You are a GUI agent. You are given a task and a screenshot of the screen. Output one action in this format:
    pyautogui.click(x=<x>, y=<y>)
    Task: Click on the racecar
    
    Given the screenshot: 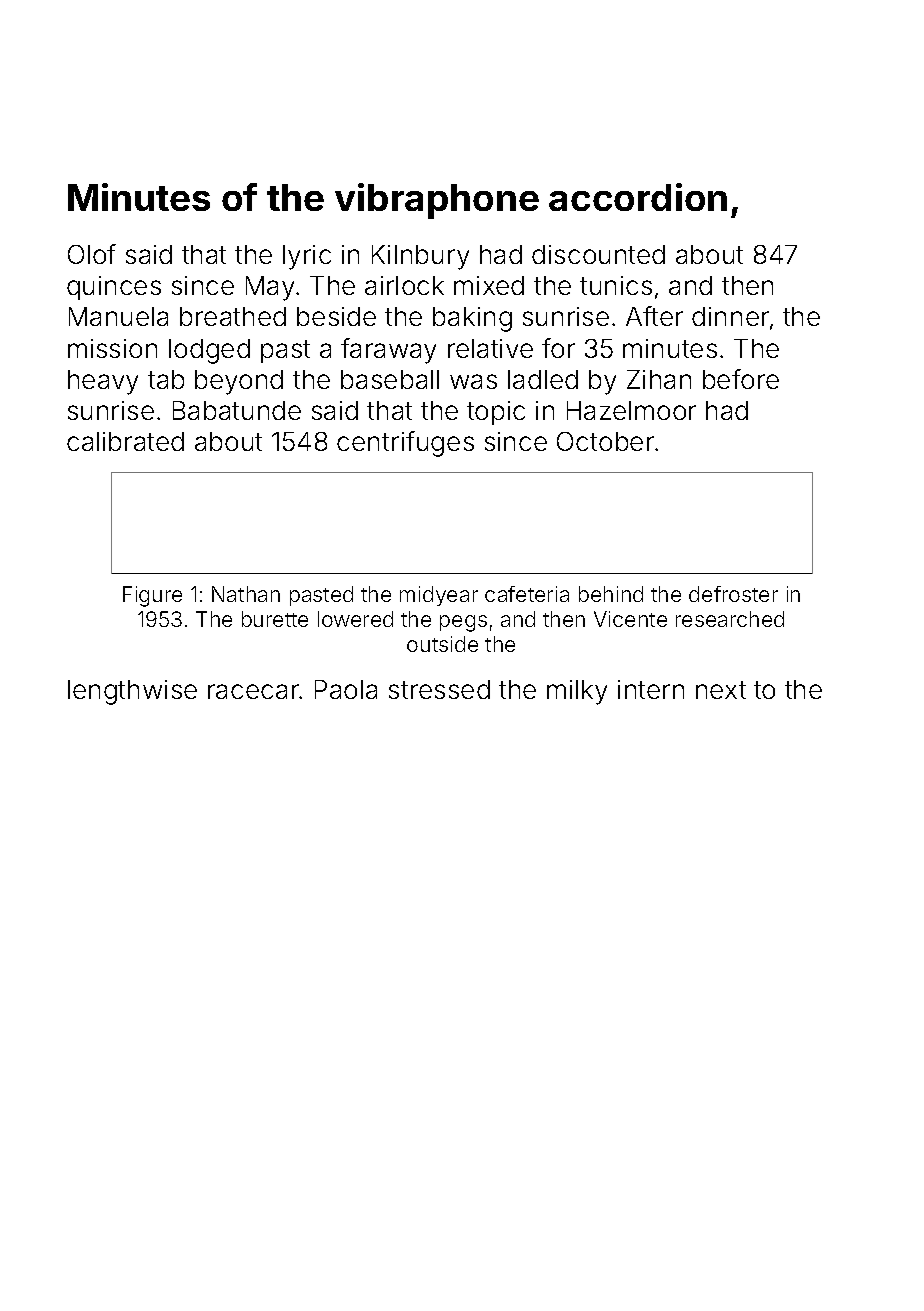 What is the action you would take?
    pyautogui.click(x=254, y=691)
